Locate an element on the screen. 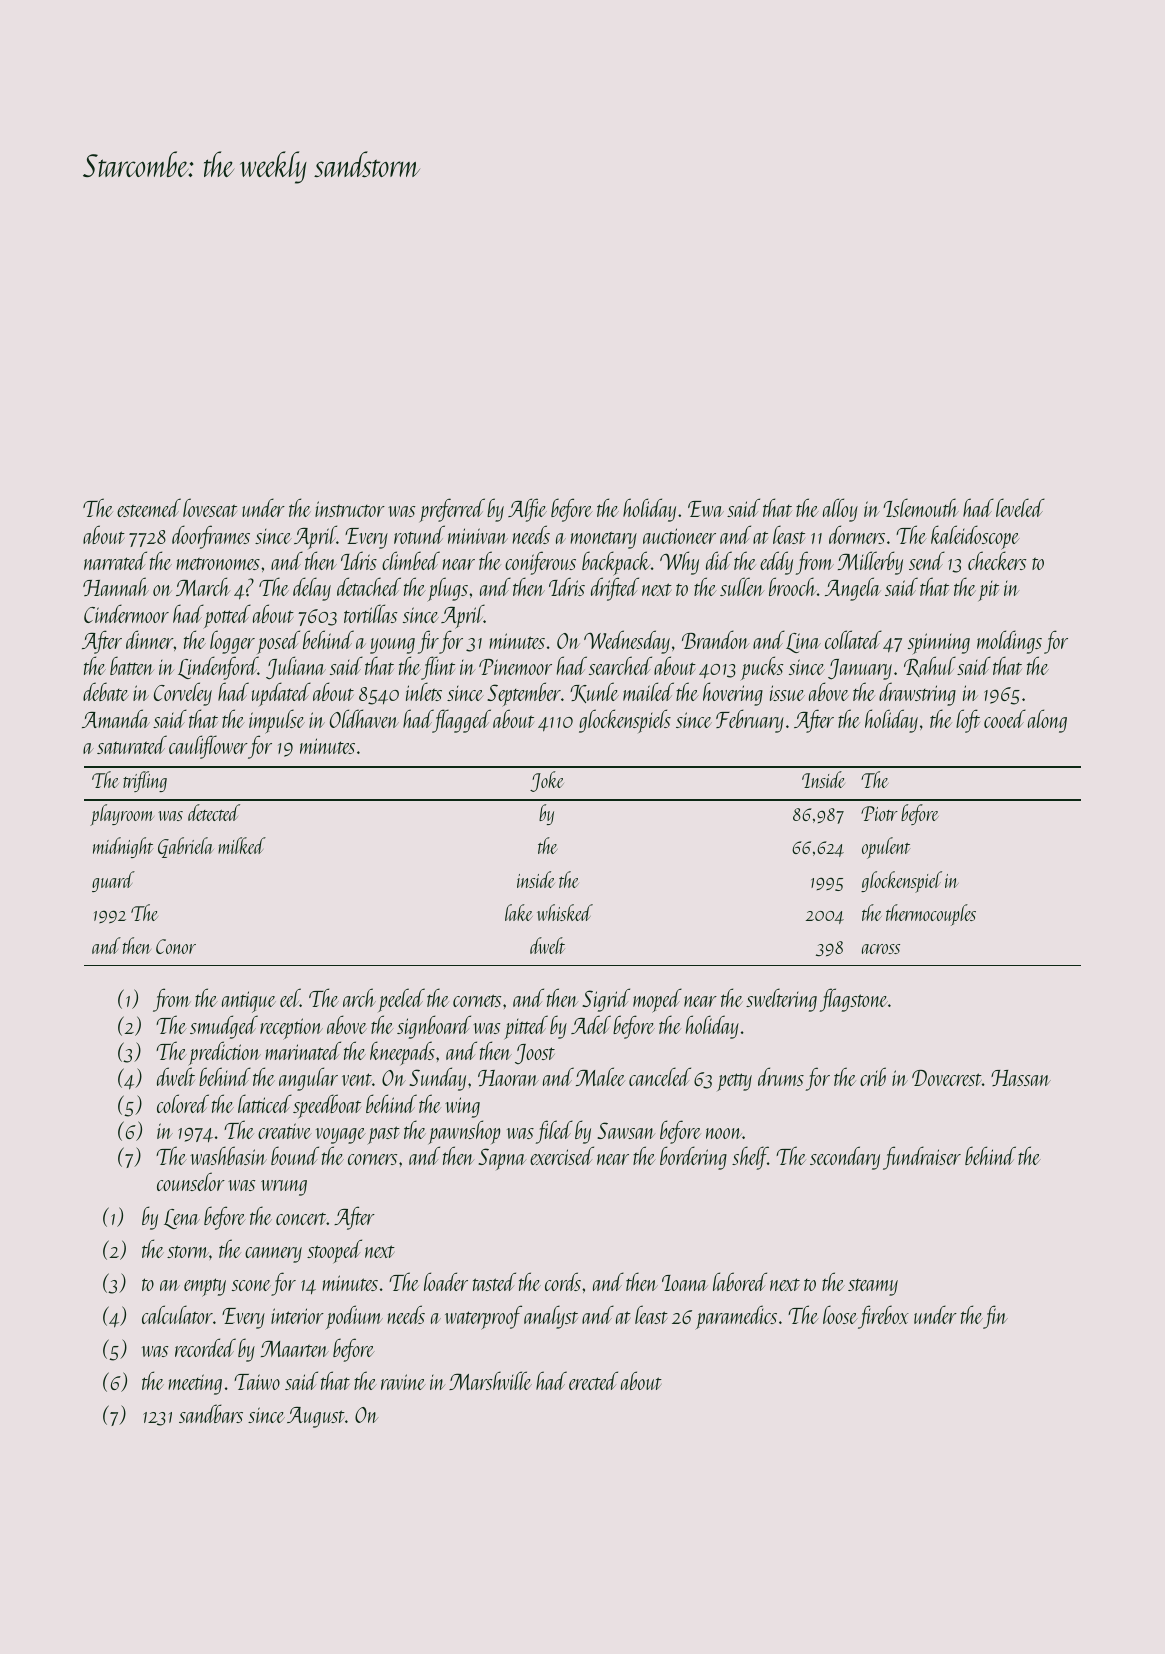 The image size is (1165, 1654). crib is located at coordinates (873, 1076).
